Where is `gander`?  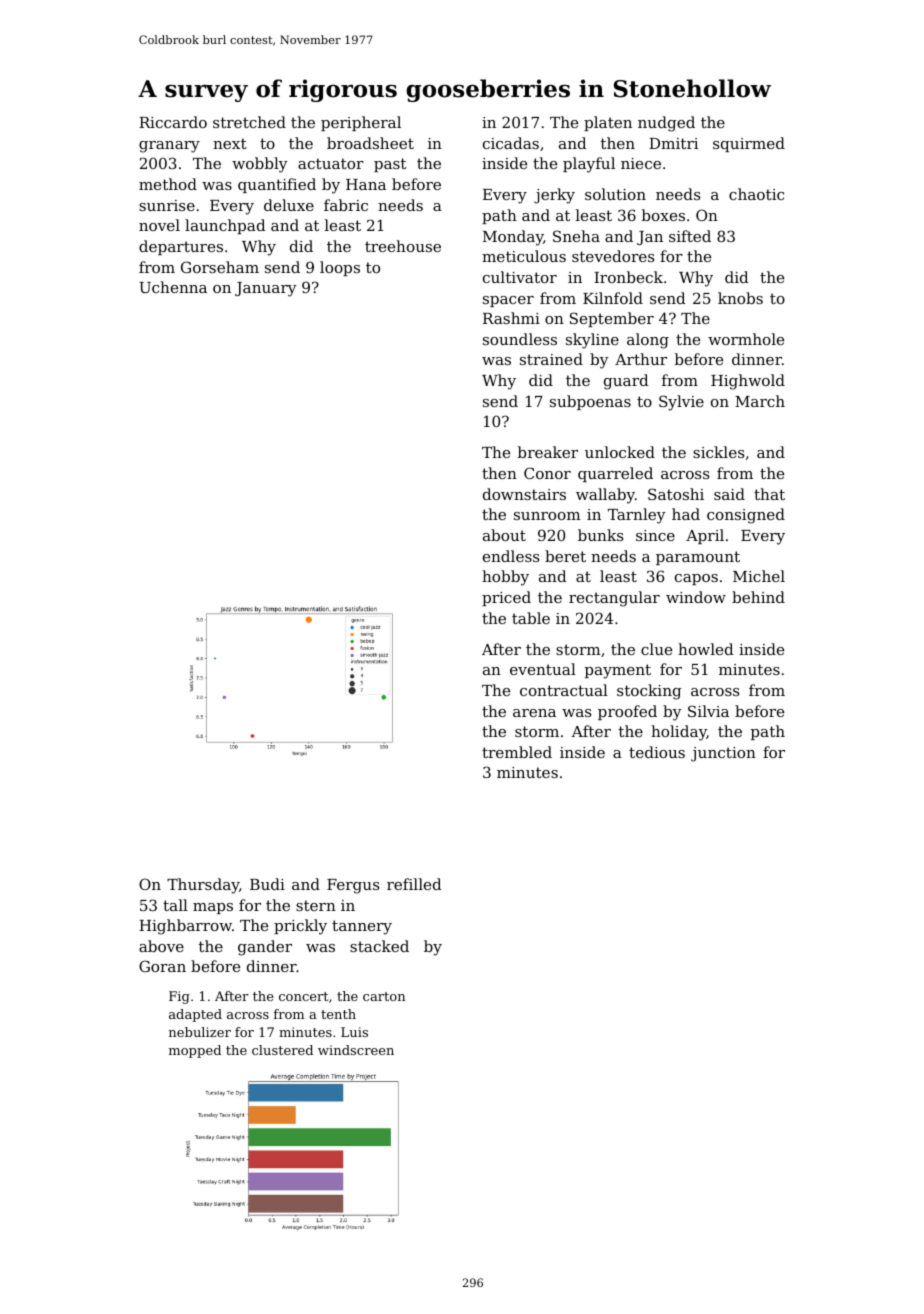 gander is located at coordinates (265, 948).
